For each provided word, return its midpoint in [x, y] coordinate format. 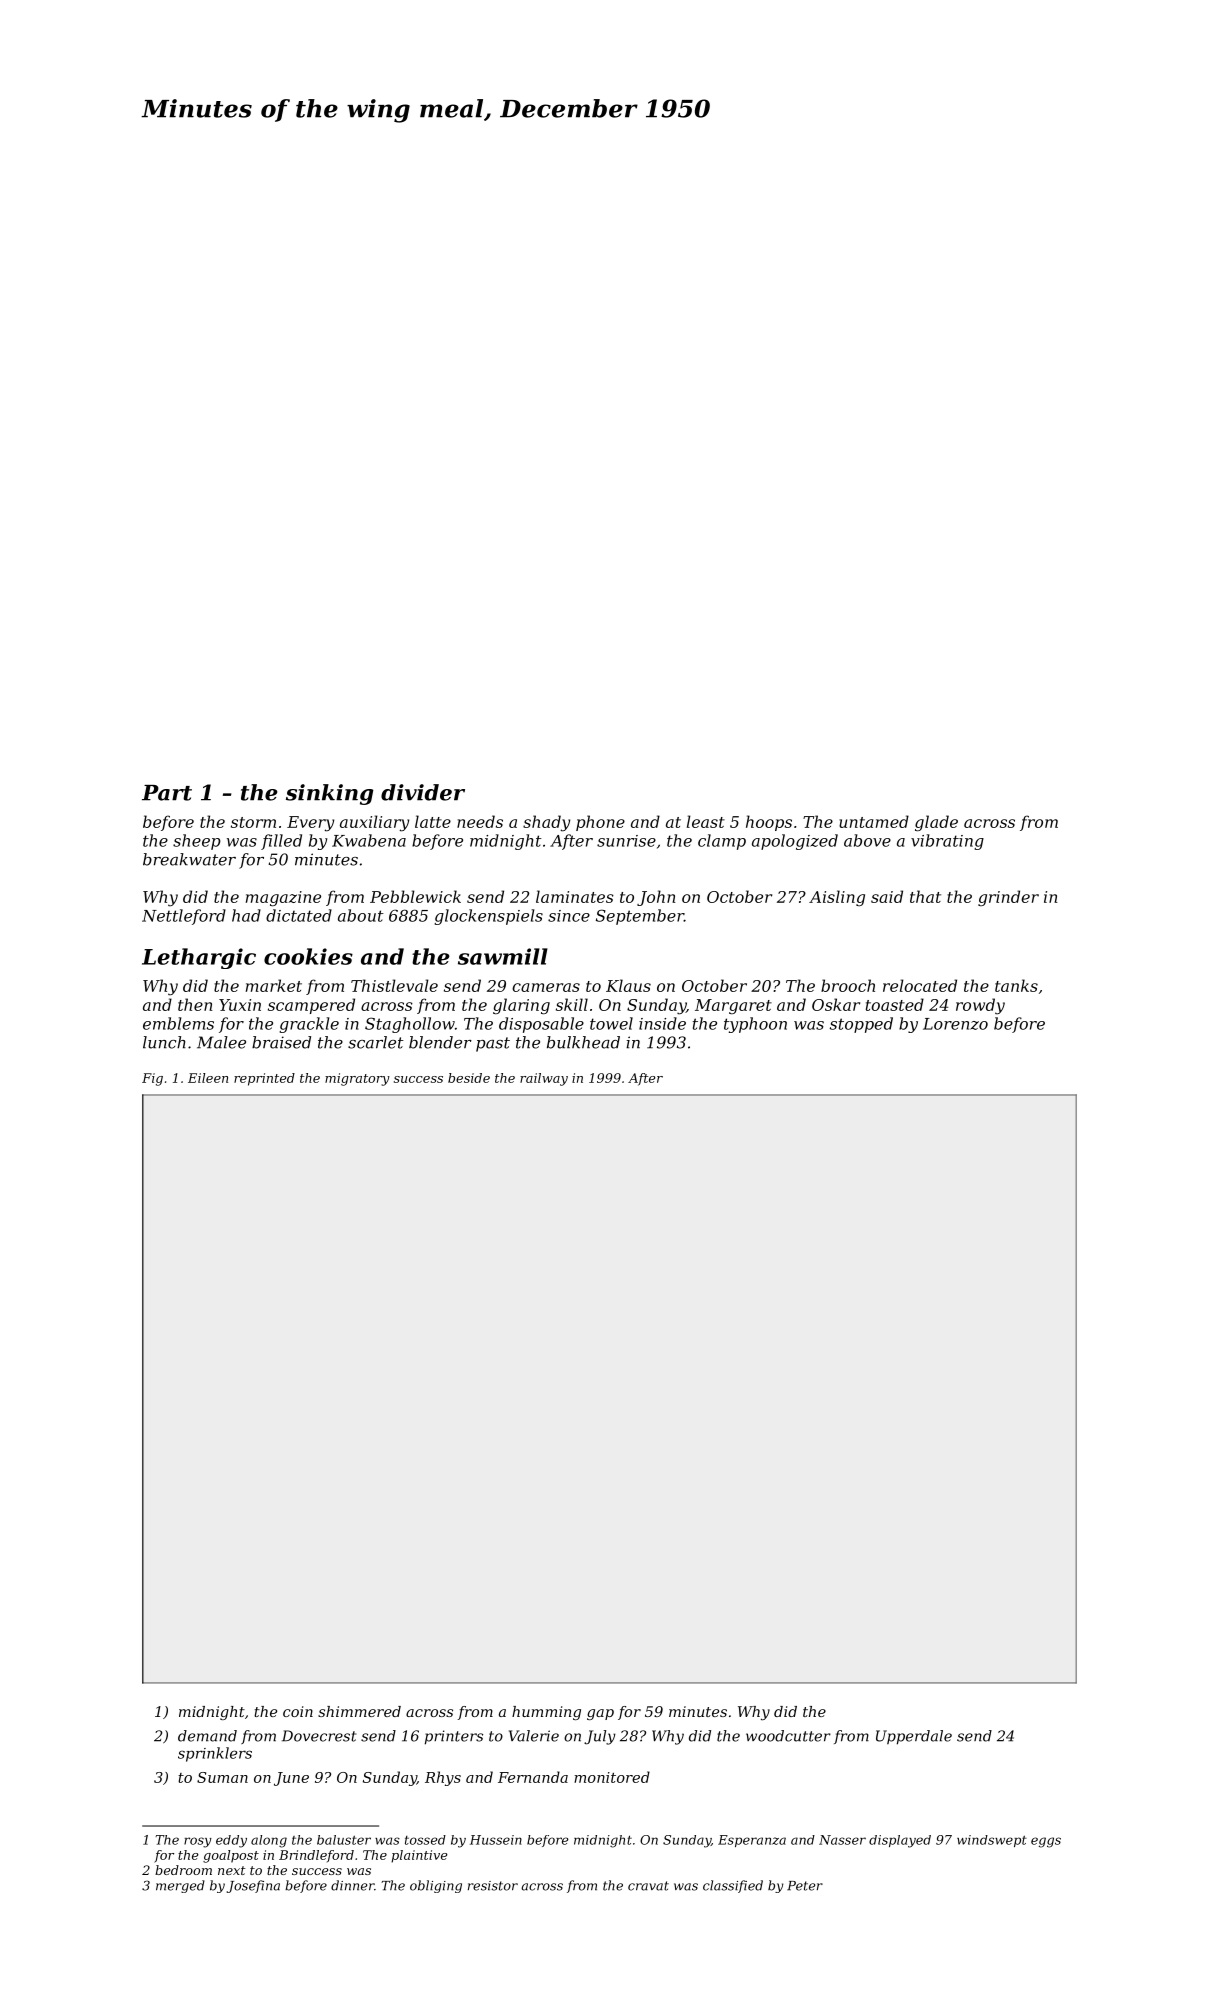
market [274, 985]
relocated [920, 985]
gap [600, 1714]
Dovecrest [319, 1736]
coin [298, 1711]
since [569, 916]
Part [167, 793]
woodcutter [788, 1736]
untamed [874, 821]
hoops [769, 823]
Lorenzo [955, 1024]
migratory [357, 1079]
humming [546, 1713]
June [291, 1779]
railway [544, 1079]
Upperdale [914, 1737]
